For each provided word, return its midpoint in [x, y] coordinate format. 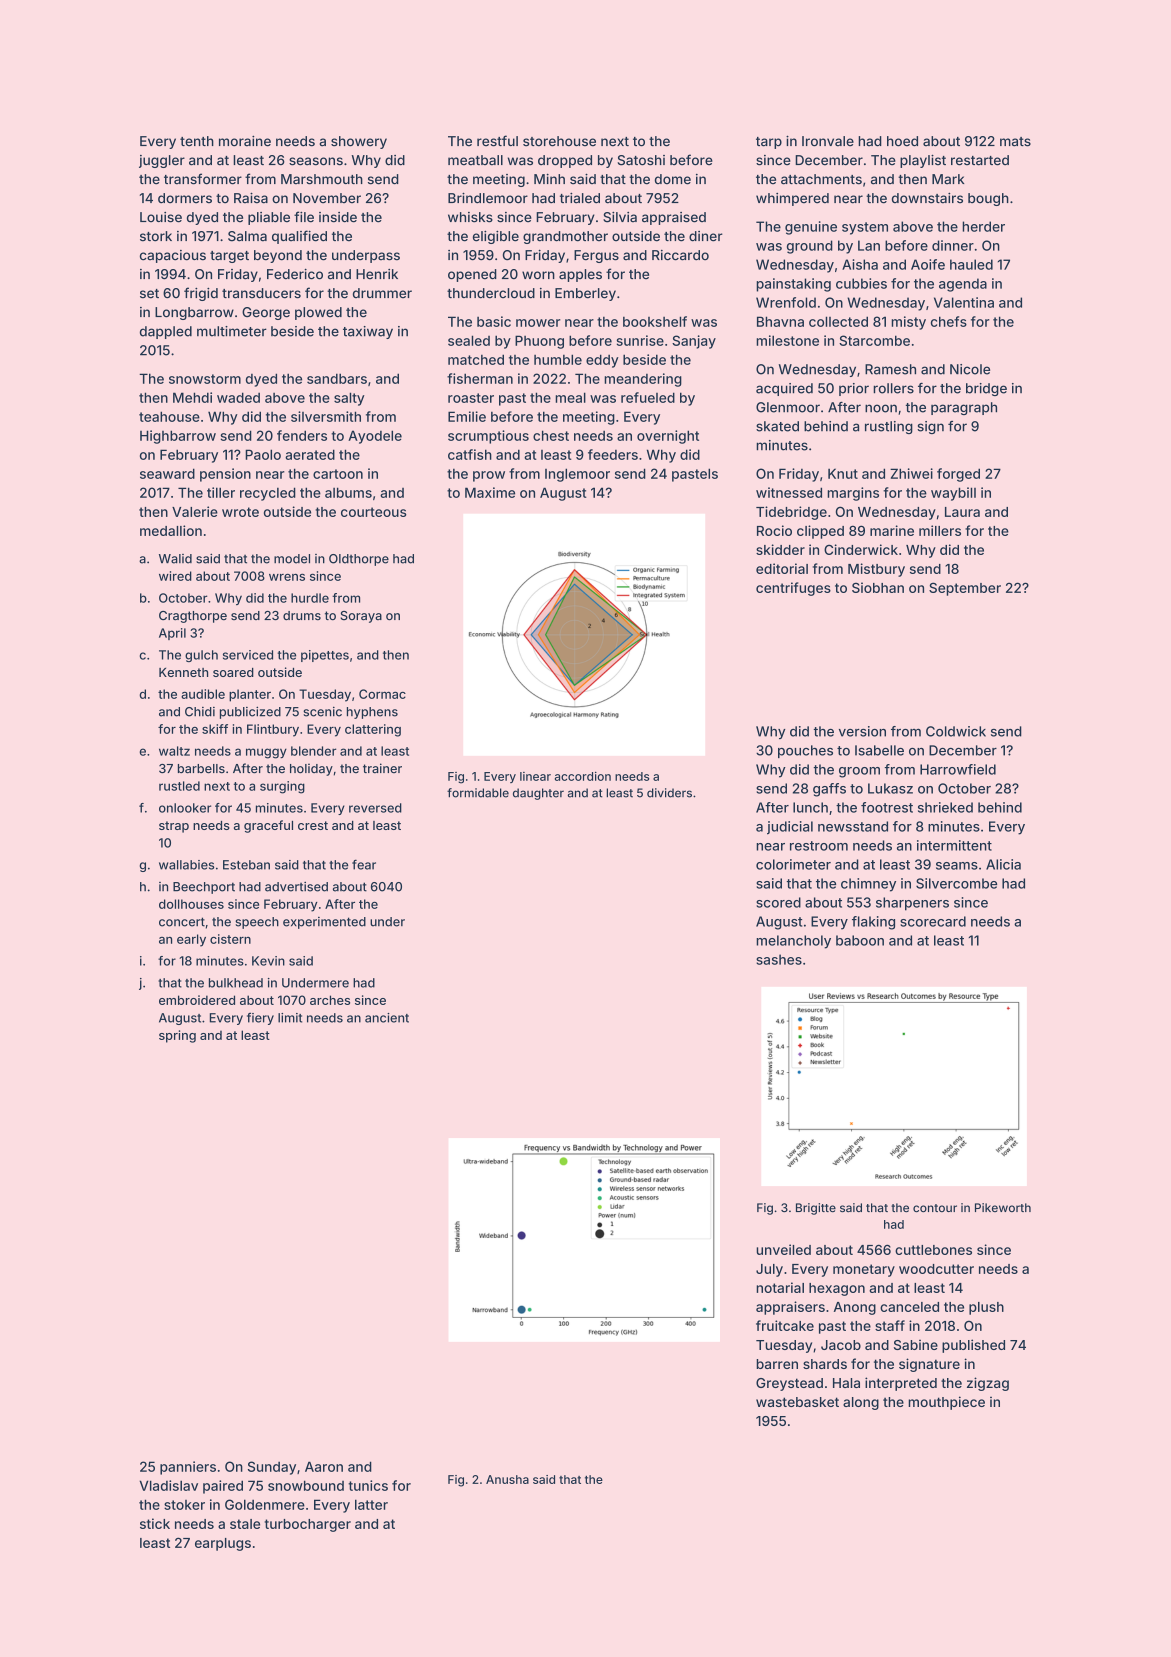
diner [706, 236]
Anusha [507, 1479]
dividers [669, 793]
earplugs [223, 1544]
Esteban [246, 865]
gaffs [829, 790]
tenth [197, 141]
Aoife [928, 264]
